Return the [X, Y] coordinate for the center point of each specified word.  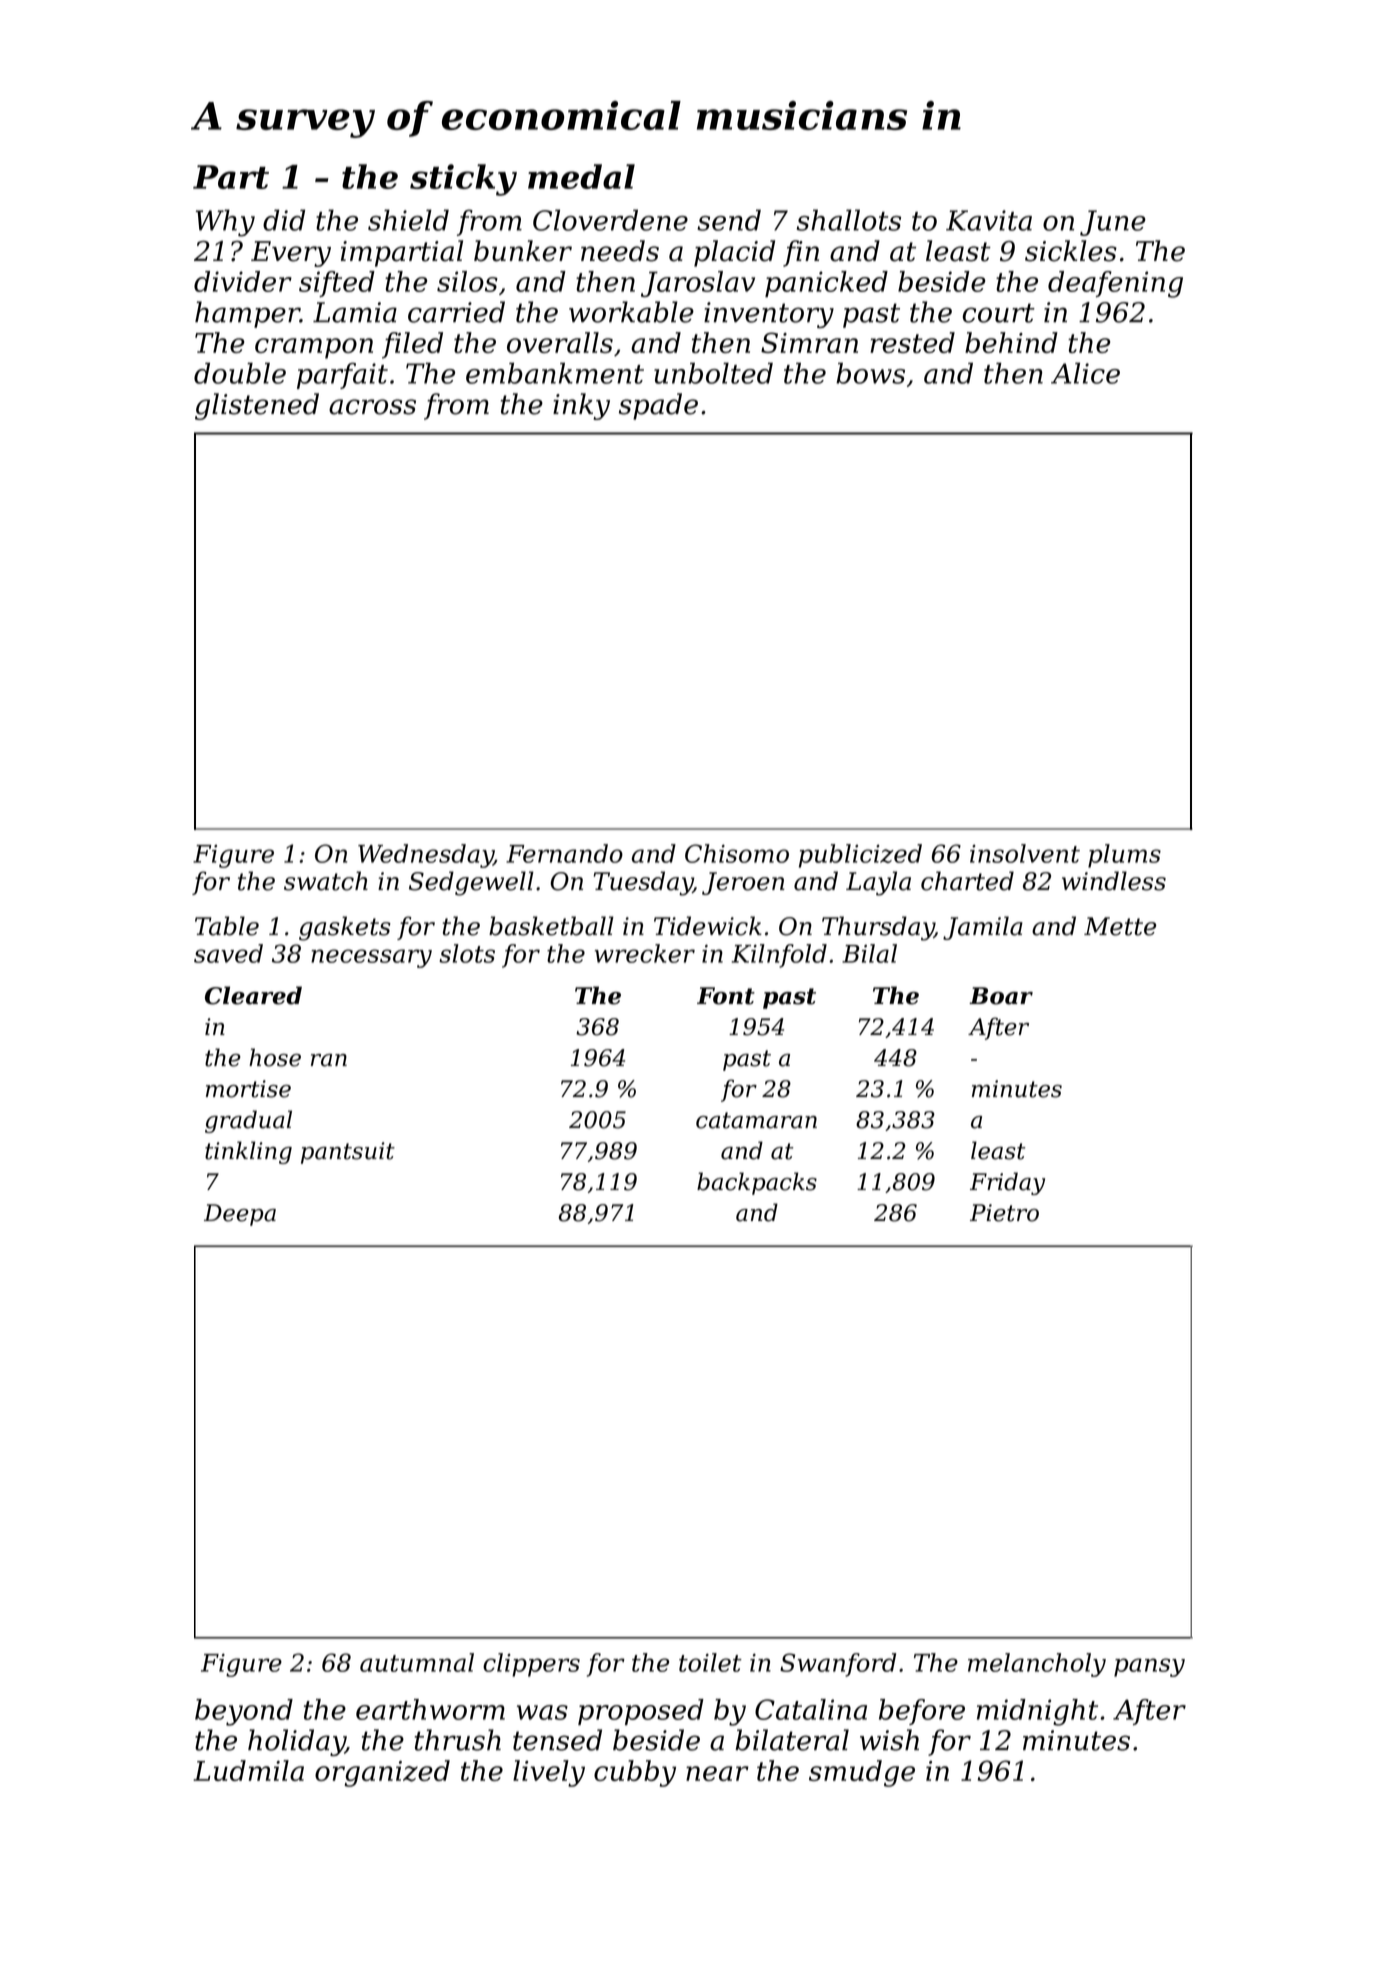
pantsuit [348, 1153]
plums [1124, 856]
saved [228, 953]
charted [967, 881]
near [717, 1773]
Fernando [564, 853]
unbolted [713, 373]
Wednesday [426, 856]
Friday [1007, 1183]
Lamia [355, 312]
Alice [1085, 373]
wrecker [645, 953]
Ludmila [248, 1770]
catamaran [756, 1120]
